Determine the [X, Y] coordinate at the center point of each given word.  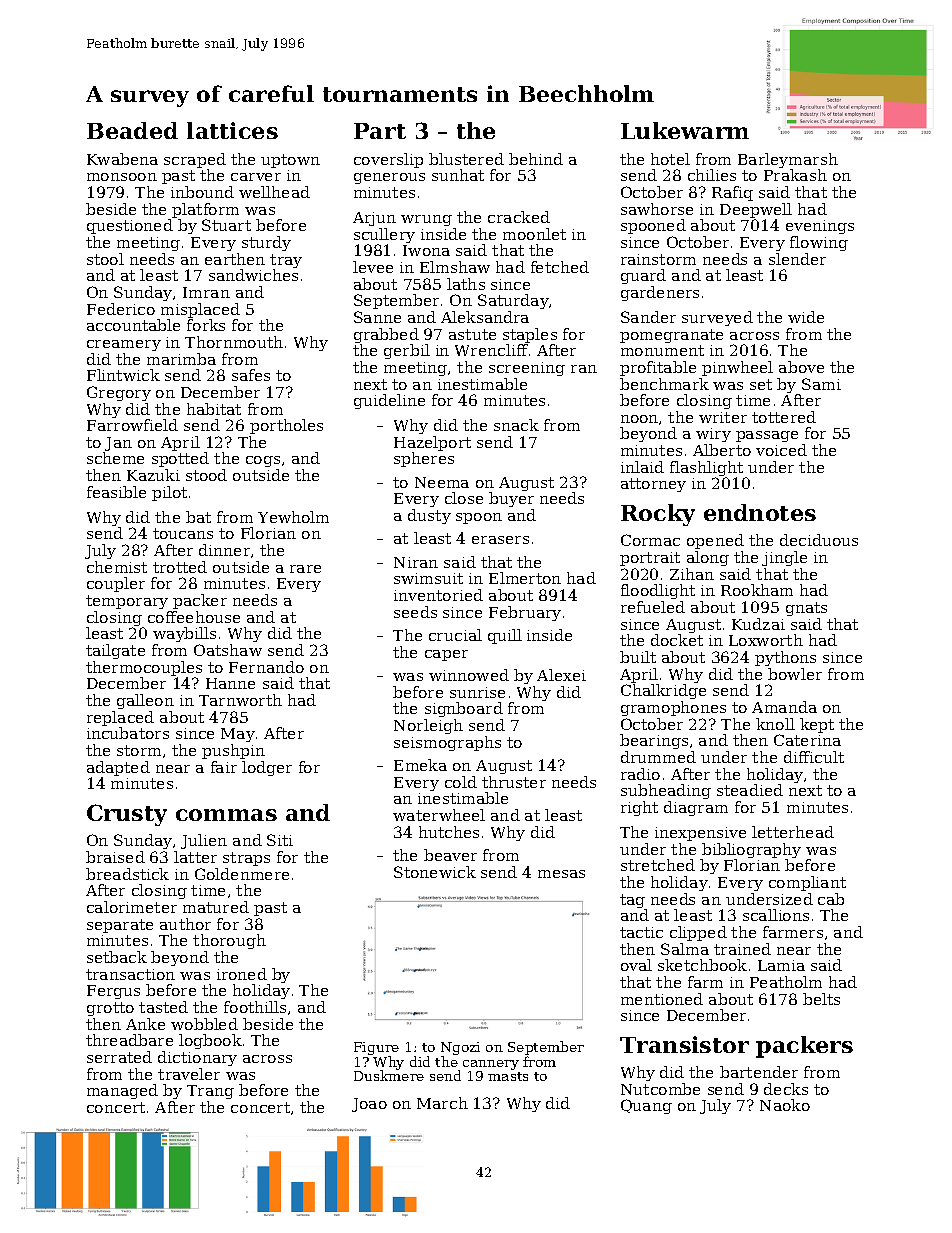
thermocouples [144, 668]
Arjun [374, 219]
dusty [429, 516]
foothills [255, 1007]
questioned [130, 226]
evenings [820, 227]
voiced [781, 450]
